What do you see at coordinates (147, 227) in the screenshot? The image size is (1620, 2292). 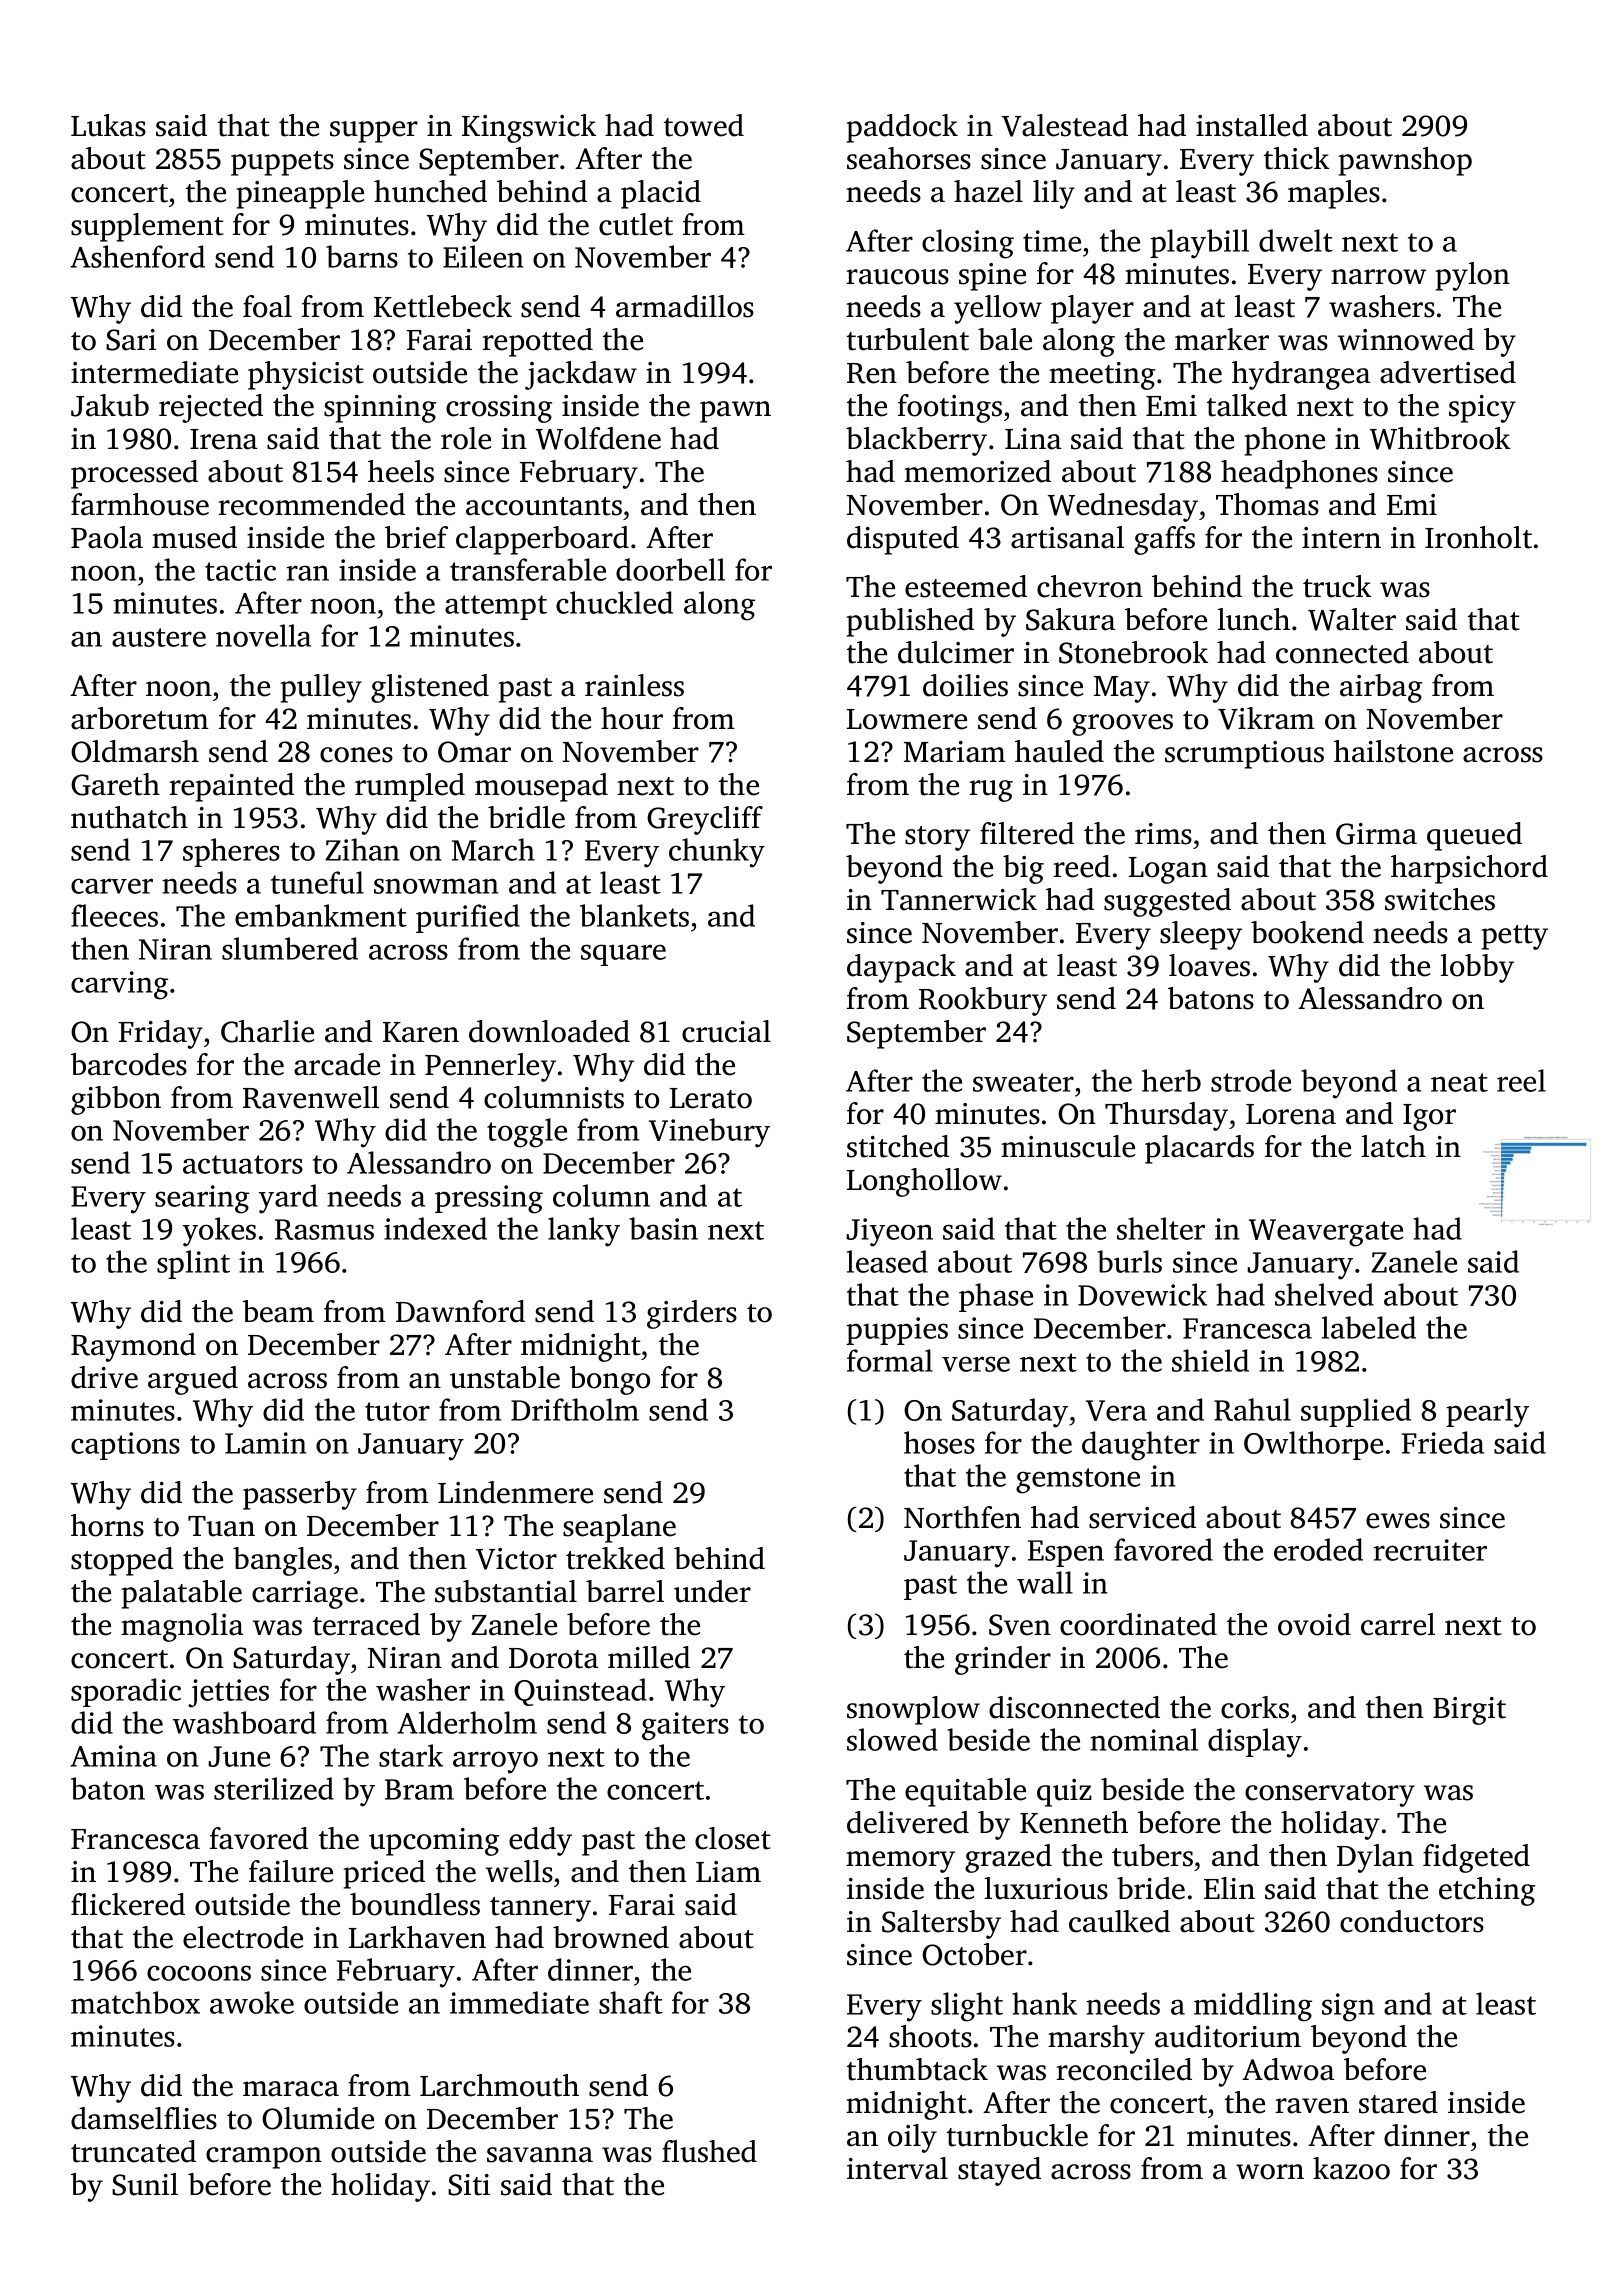 I see `supplement` at bounding box center [147, 227].
